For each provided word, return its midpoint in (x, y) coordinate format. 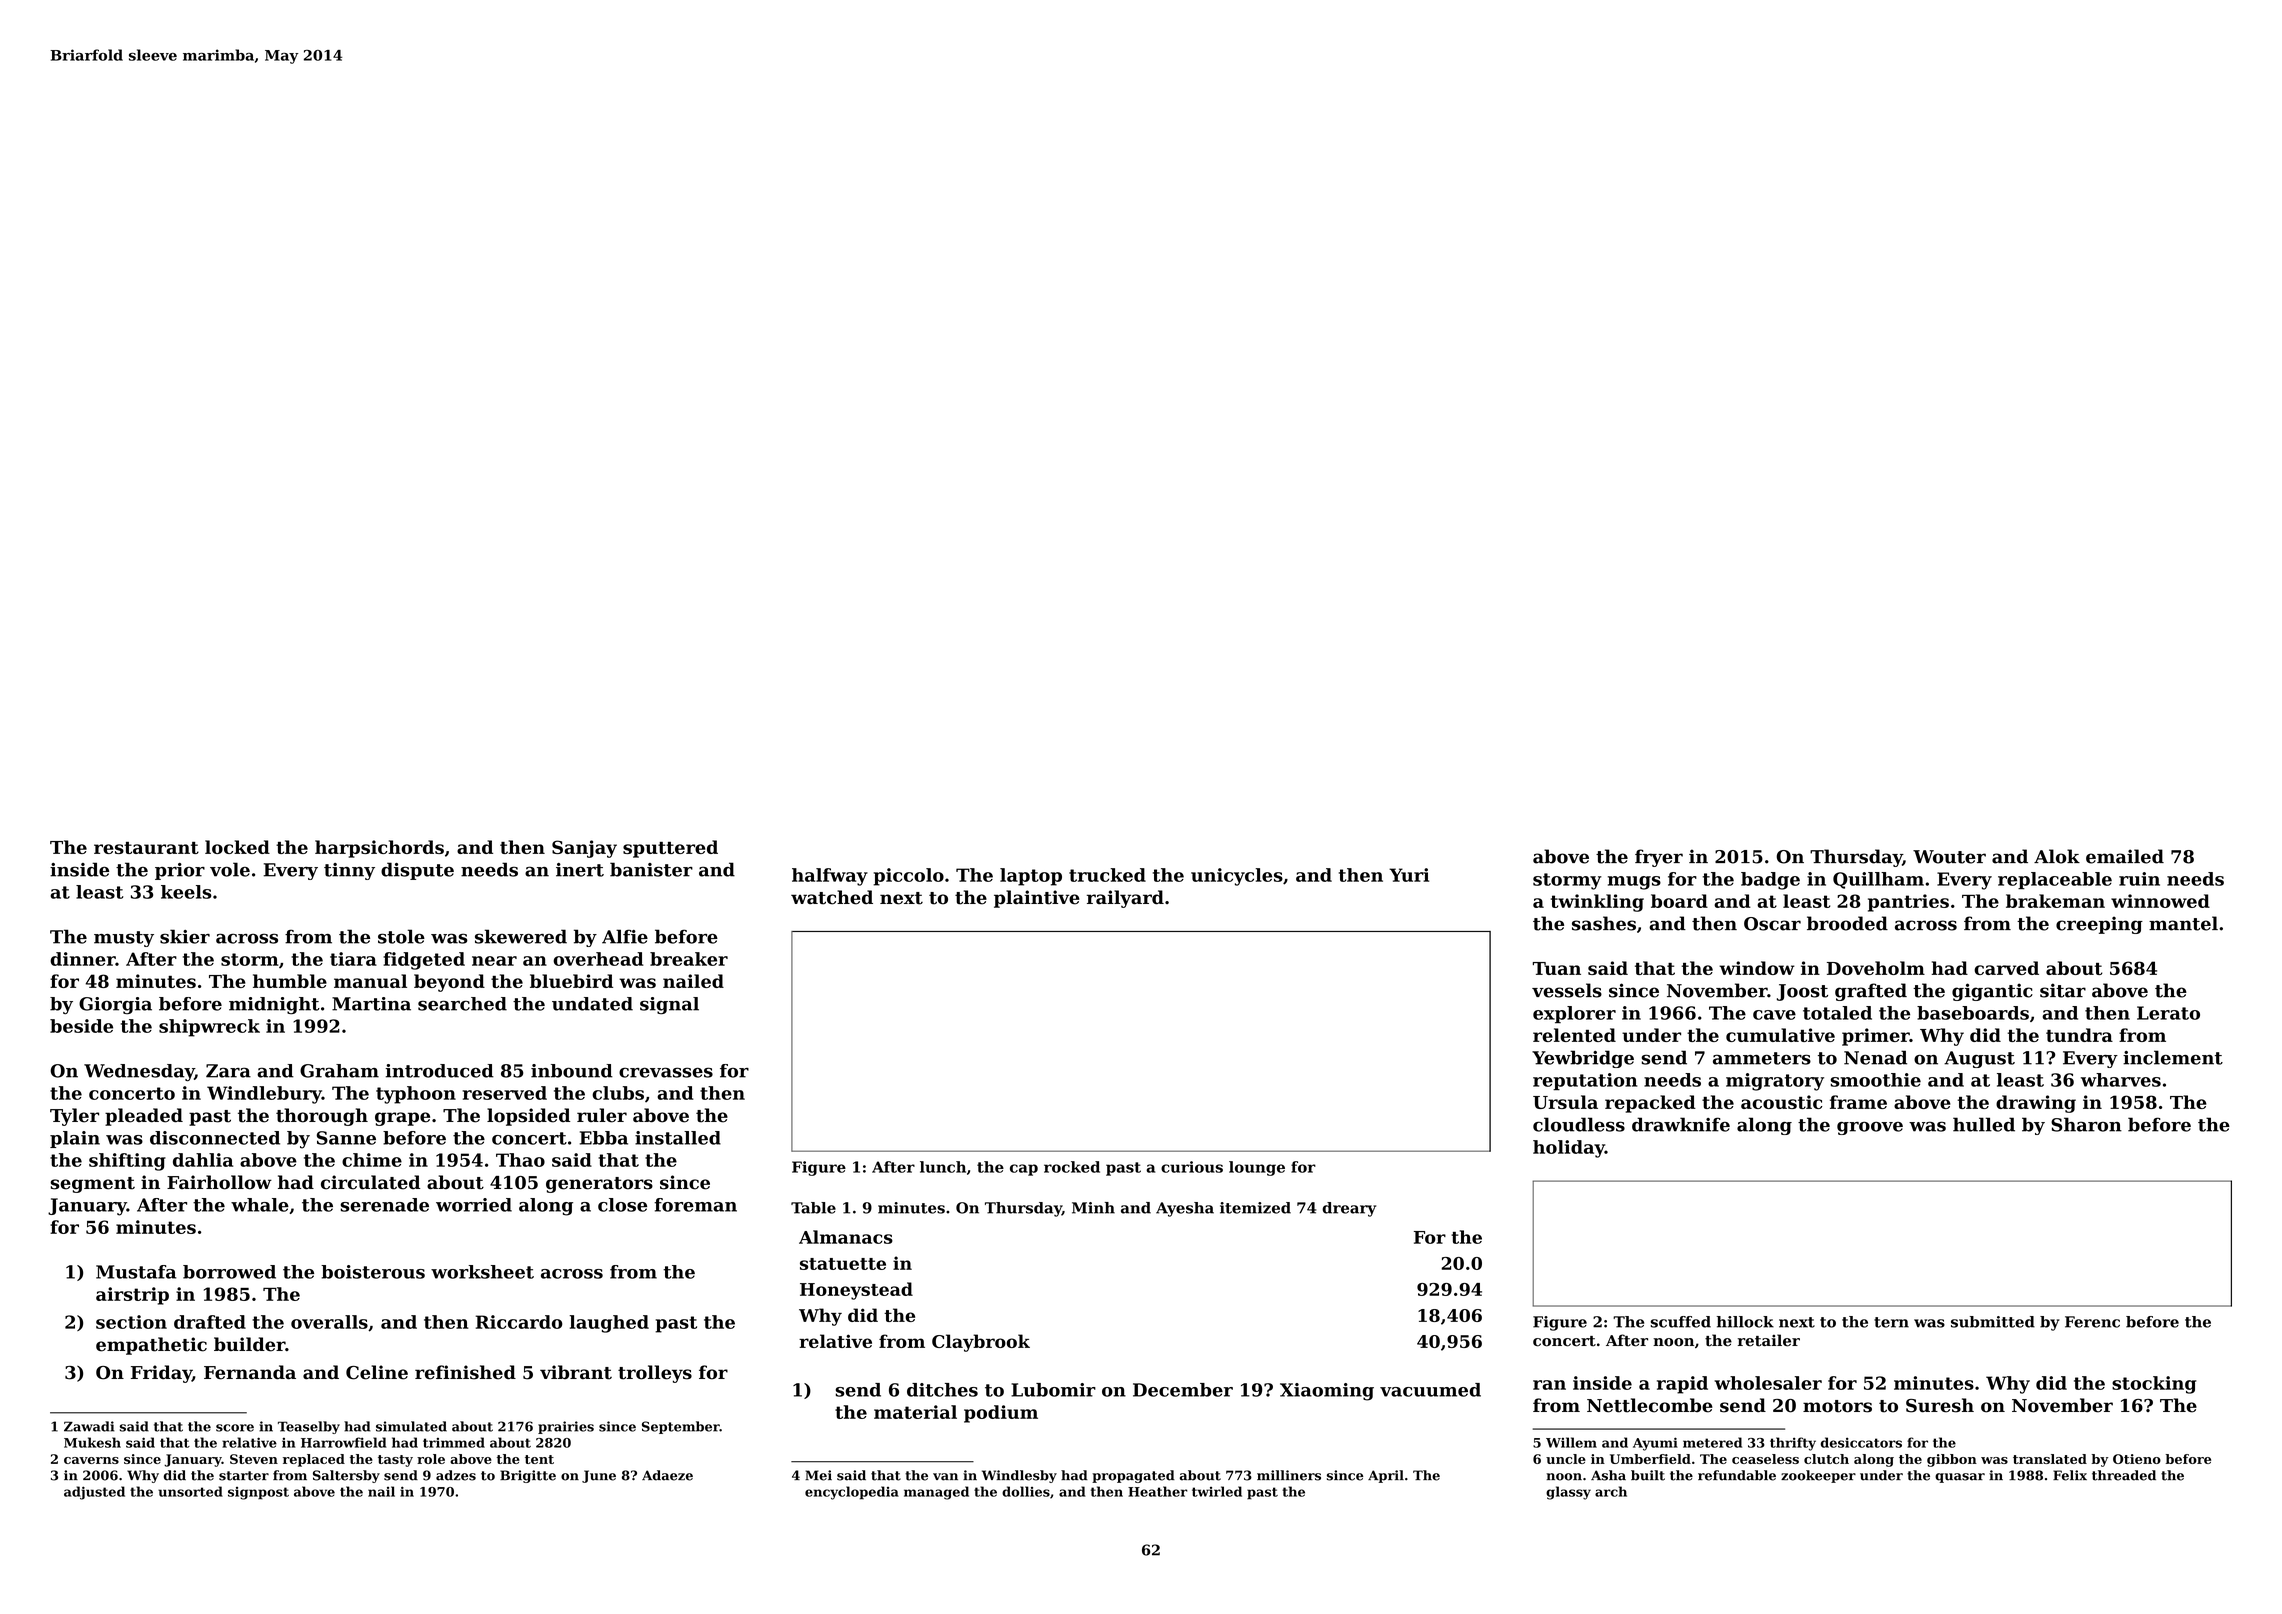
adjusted (94, 1493)
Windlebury (264, 1095)
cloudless (1579, 1124)
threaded (2124, 1475)
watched (832, 897)
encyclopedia (852, 1493)
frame (1858, 1102)
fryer (1659, 858)
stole (401, 936)
